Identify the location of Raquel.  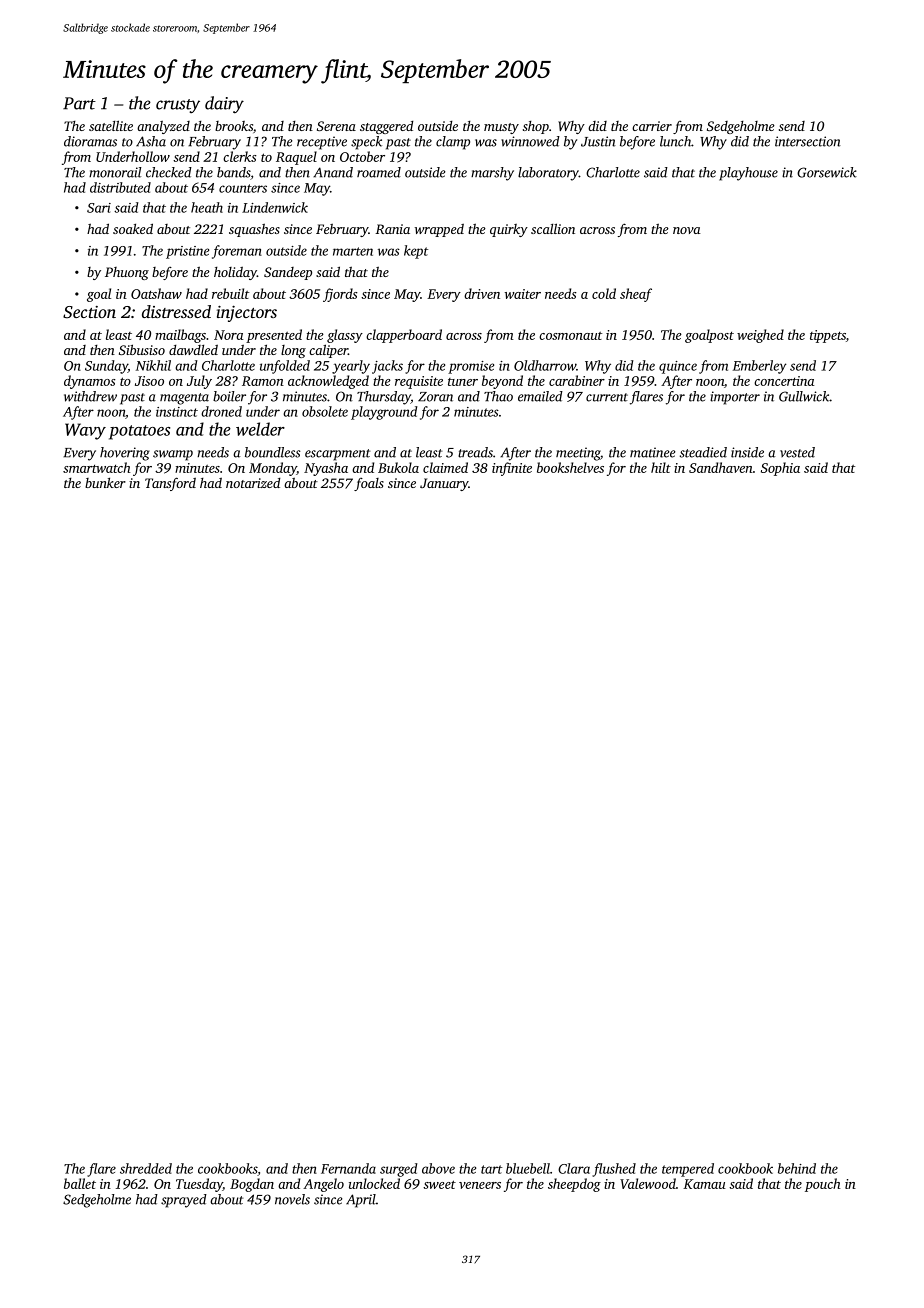
(296, 158).
